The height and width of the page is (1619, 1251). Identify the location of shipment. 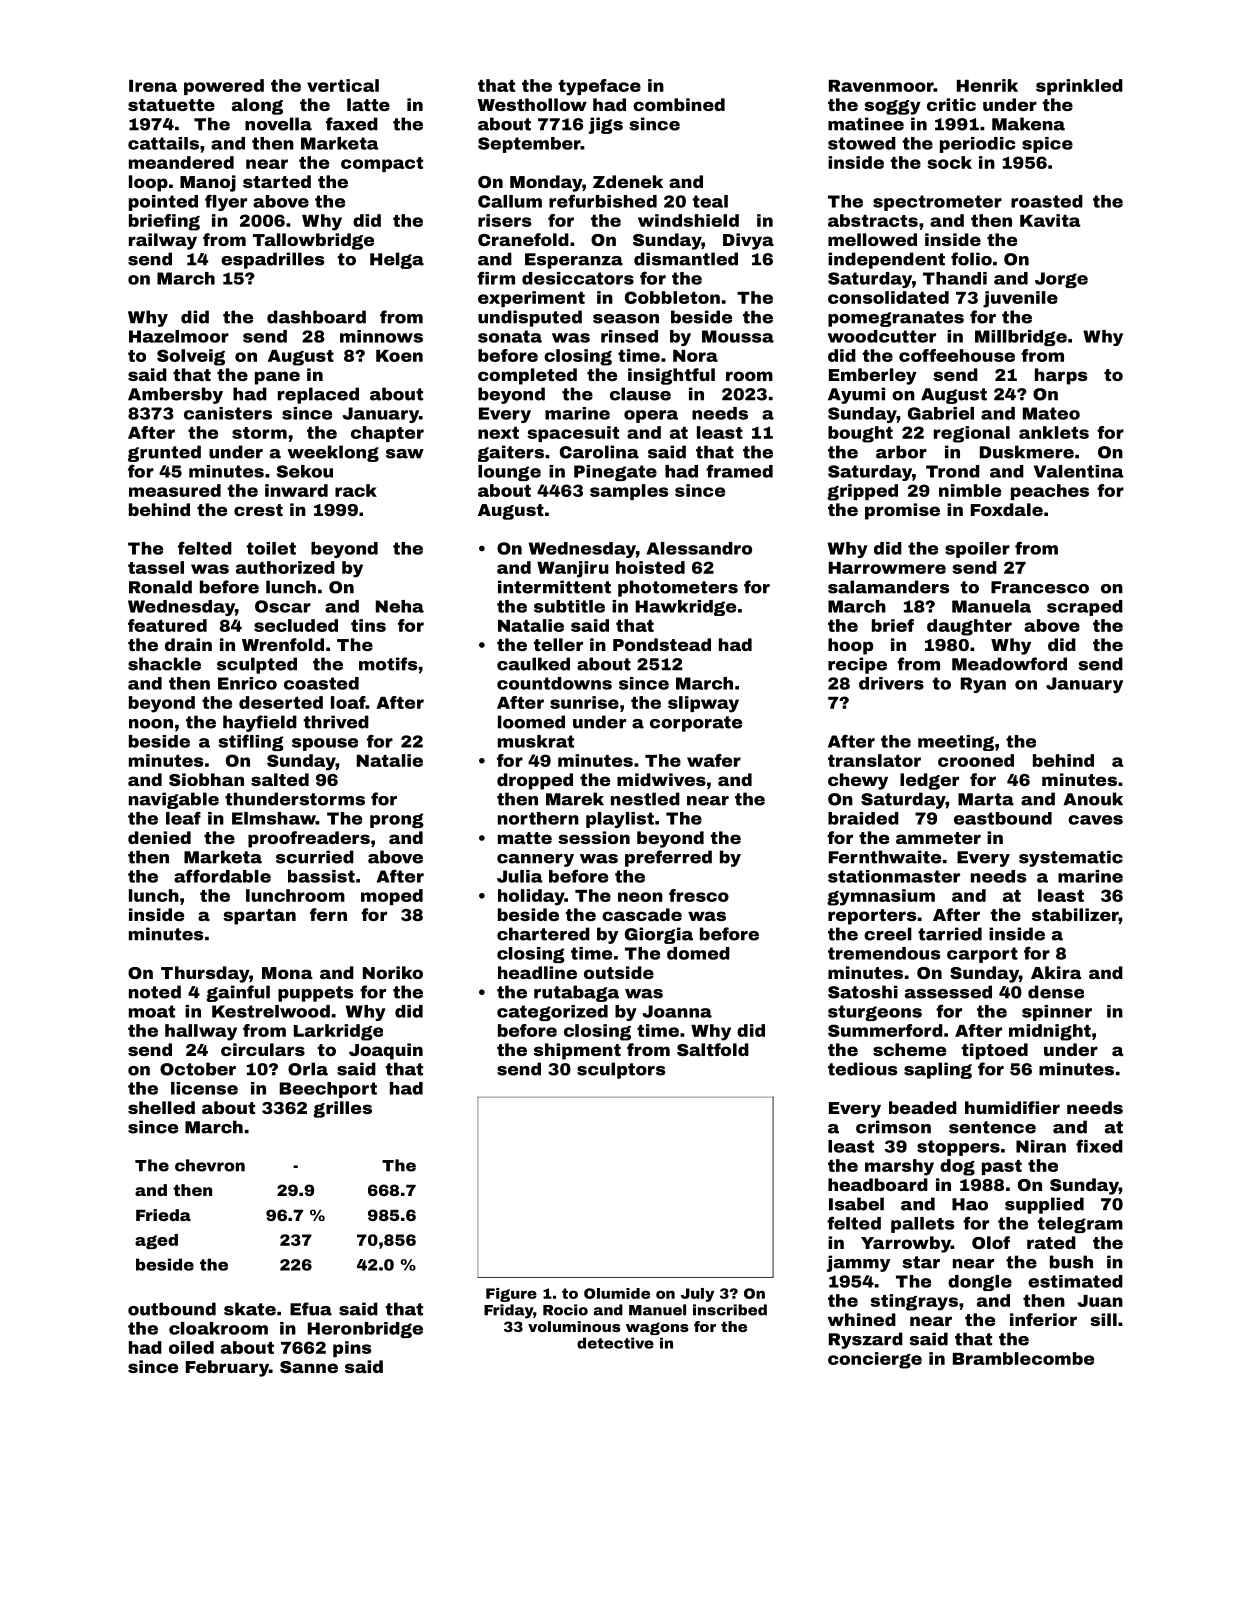
(577, 1051).
